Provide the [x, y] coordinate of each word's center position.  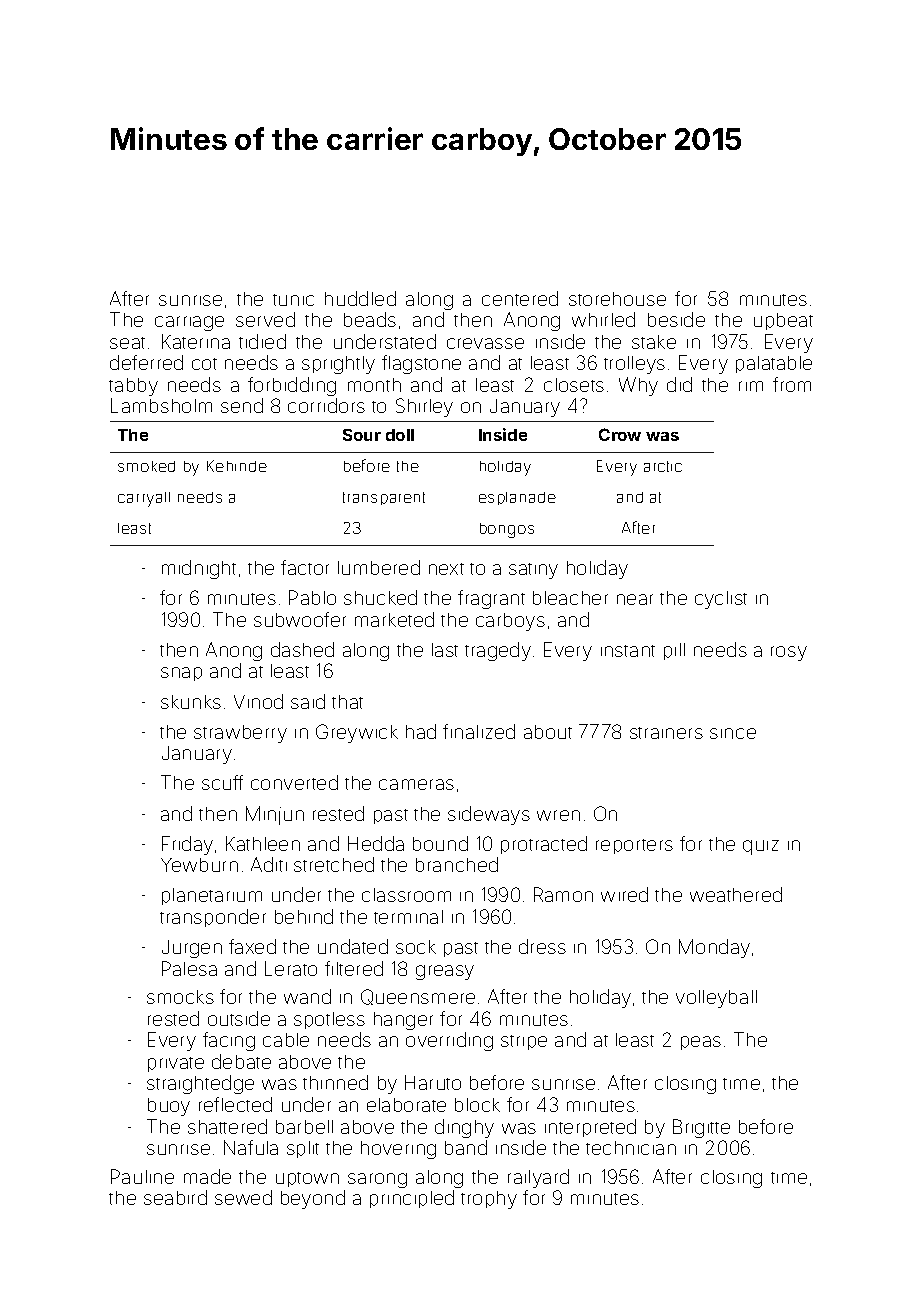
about [548, 732]
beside [676, 319]
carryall [144, 499]
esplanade [517, 498]
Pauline [142, 1176]
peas [701, 1043]
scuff [222, 782]
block [477, 1105]
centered [520, 298]
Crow [620, 434]
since [733, 733]
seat [127, 343]
